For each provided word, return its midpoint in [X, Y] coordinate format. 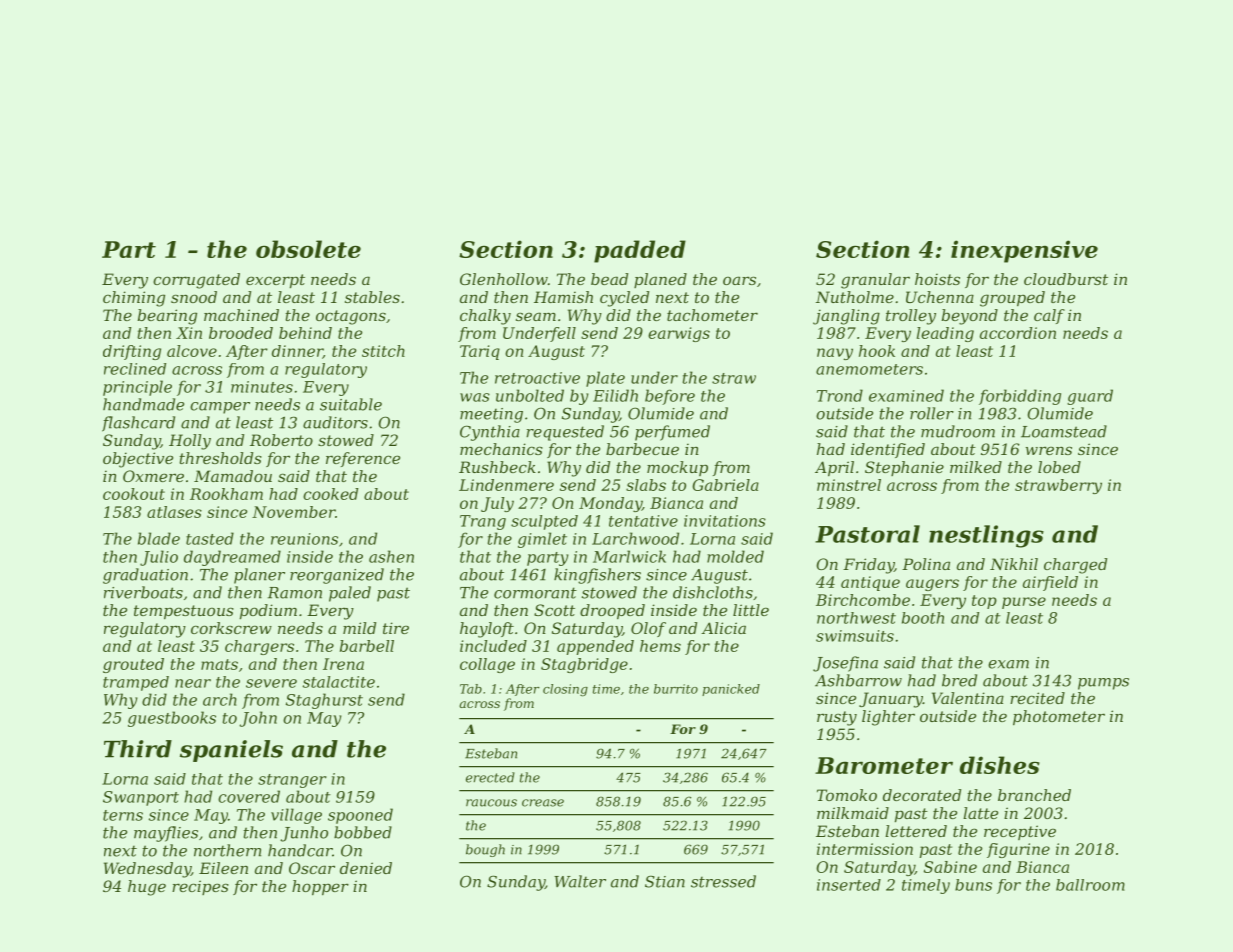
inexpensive [1024, 251]
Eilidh [615, 395]
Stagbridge [584, 665]
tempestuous [184, 612]
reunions [304, 539]
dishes [1000, 765]
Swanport [141, 798]
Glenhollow [504, 279]
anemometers [869, 369]
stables [372, 297]
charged [1075, 566]
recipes [200, 887]
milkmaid [853, 813]
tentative [643, 521]
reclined [135, 369]
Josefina [845, 664]
